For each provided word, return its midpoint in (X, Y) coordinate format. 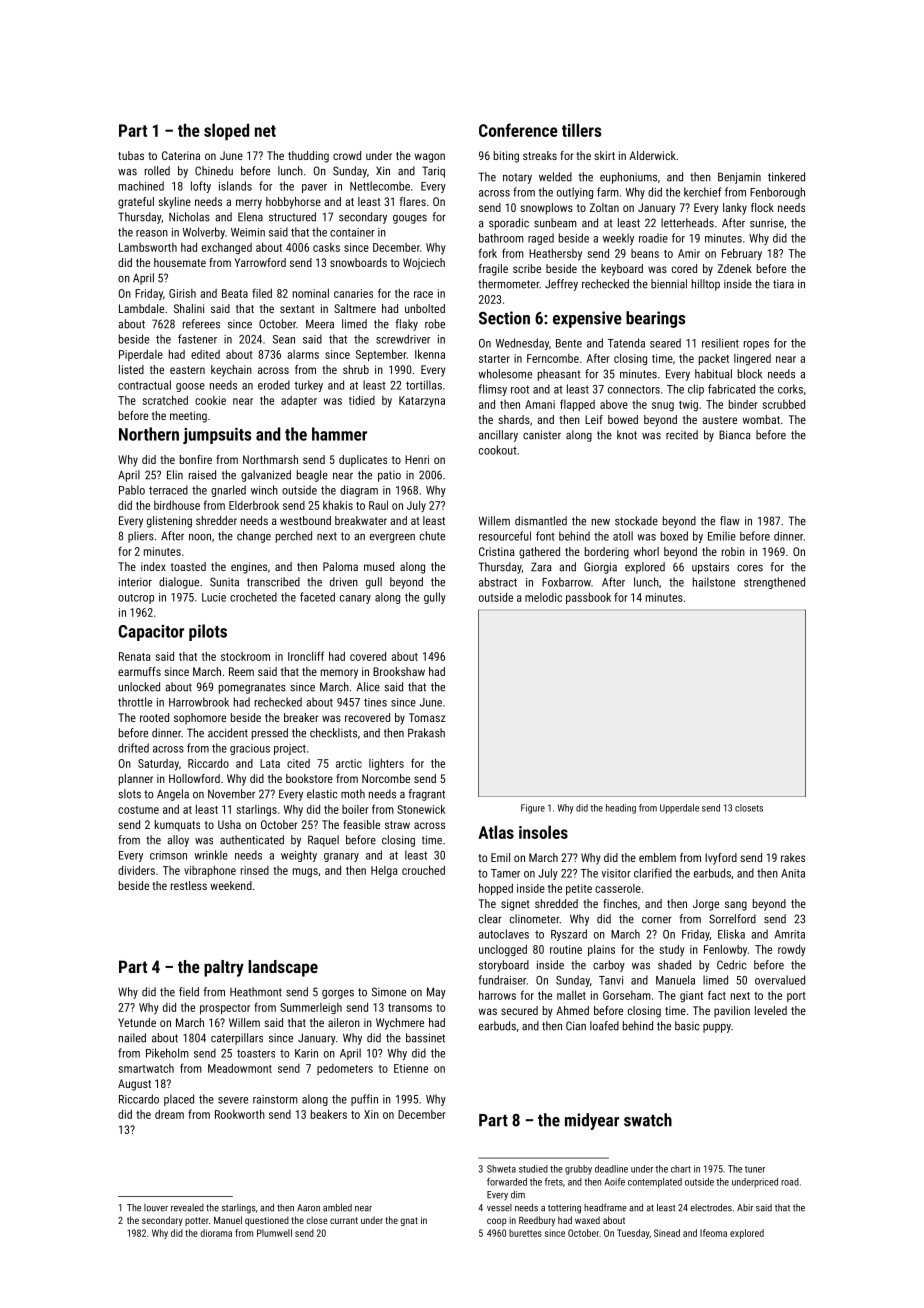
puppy (717, 1028)
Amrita (790, 934)
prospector (225, 1009)
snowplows (546, 209)
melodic (543, 597)
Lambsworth (148, 247)
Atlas (496, 832)
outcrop (136, 599)
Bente (569, 343)
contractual (144, 385)
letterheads (687, 223)
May (436, 993)
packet (714, 359)
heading (621, 809)
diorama (216, 1233)
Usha (229, 824)
